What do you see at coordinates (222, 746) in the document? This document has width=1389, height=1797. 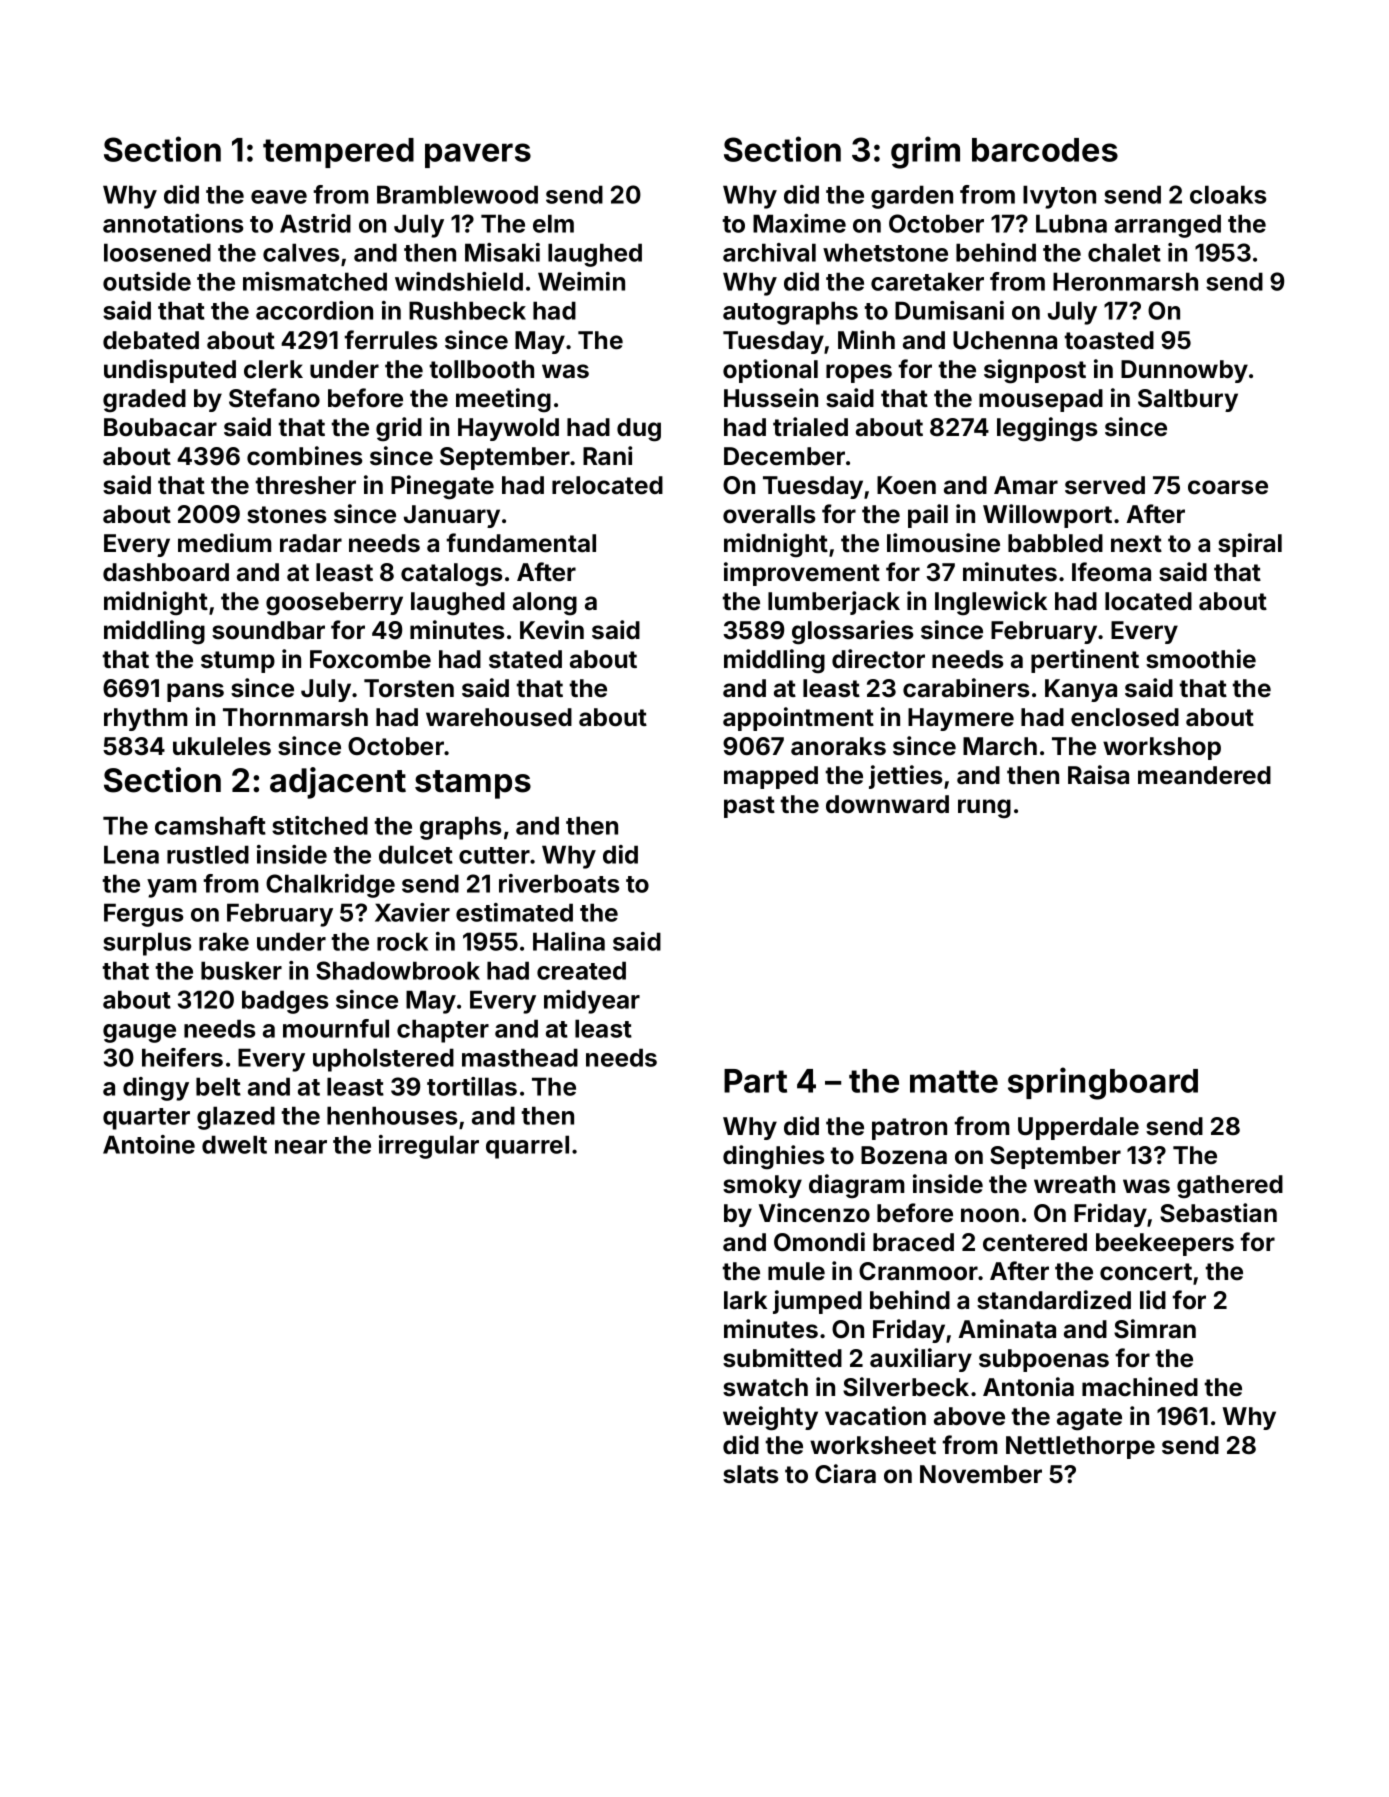 I see `ukuleles` at bounding box center [222, 746].
